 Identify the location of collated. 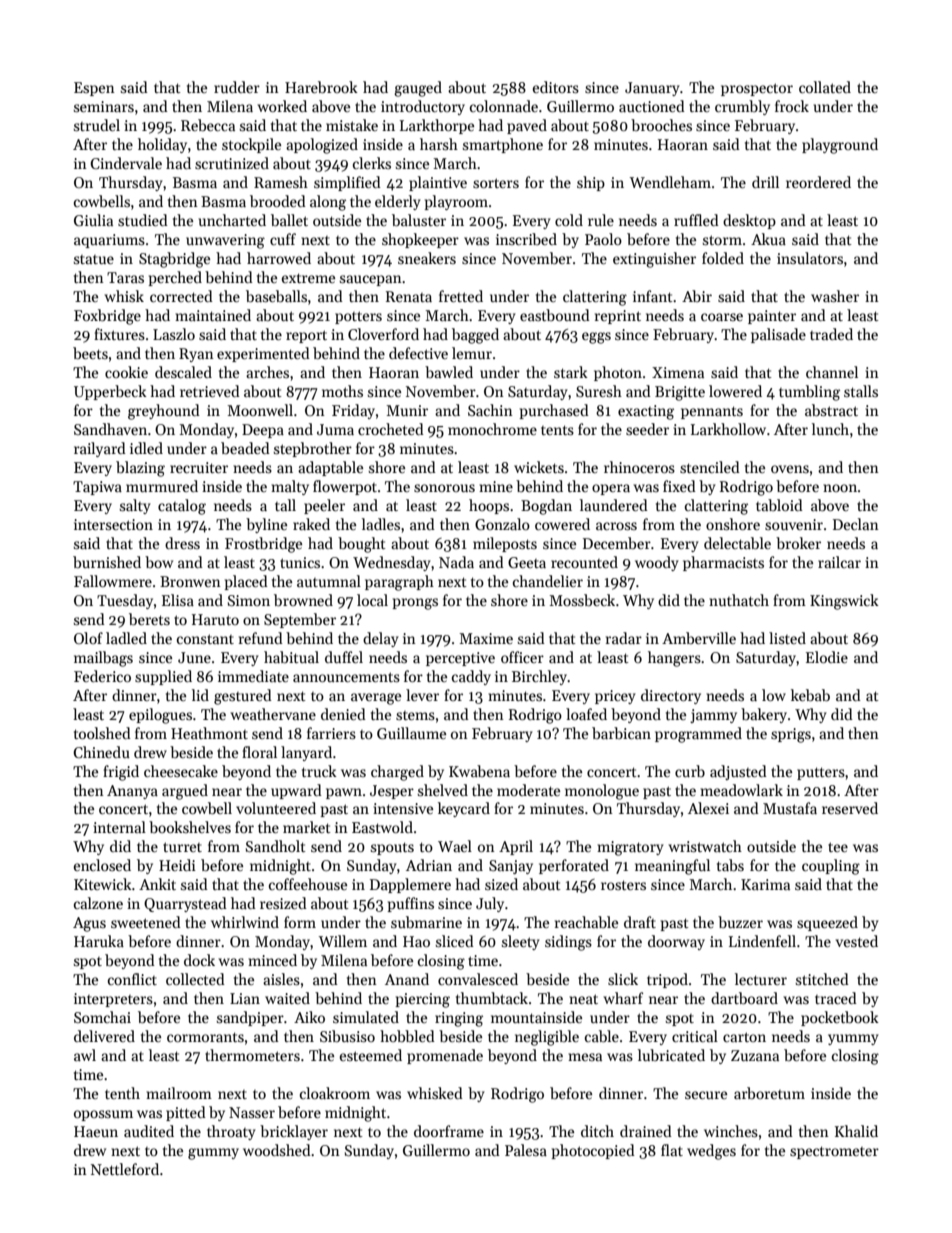
(825, 87).
